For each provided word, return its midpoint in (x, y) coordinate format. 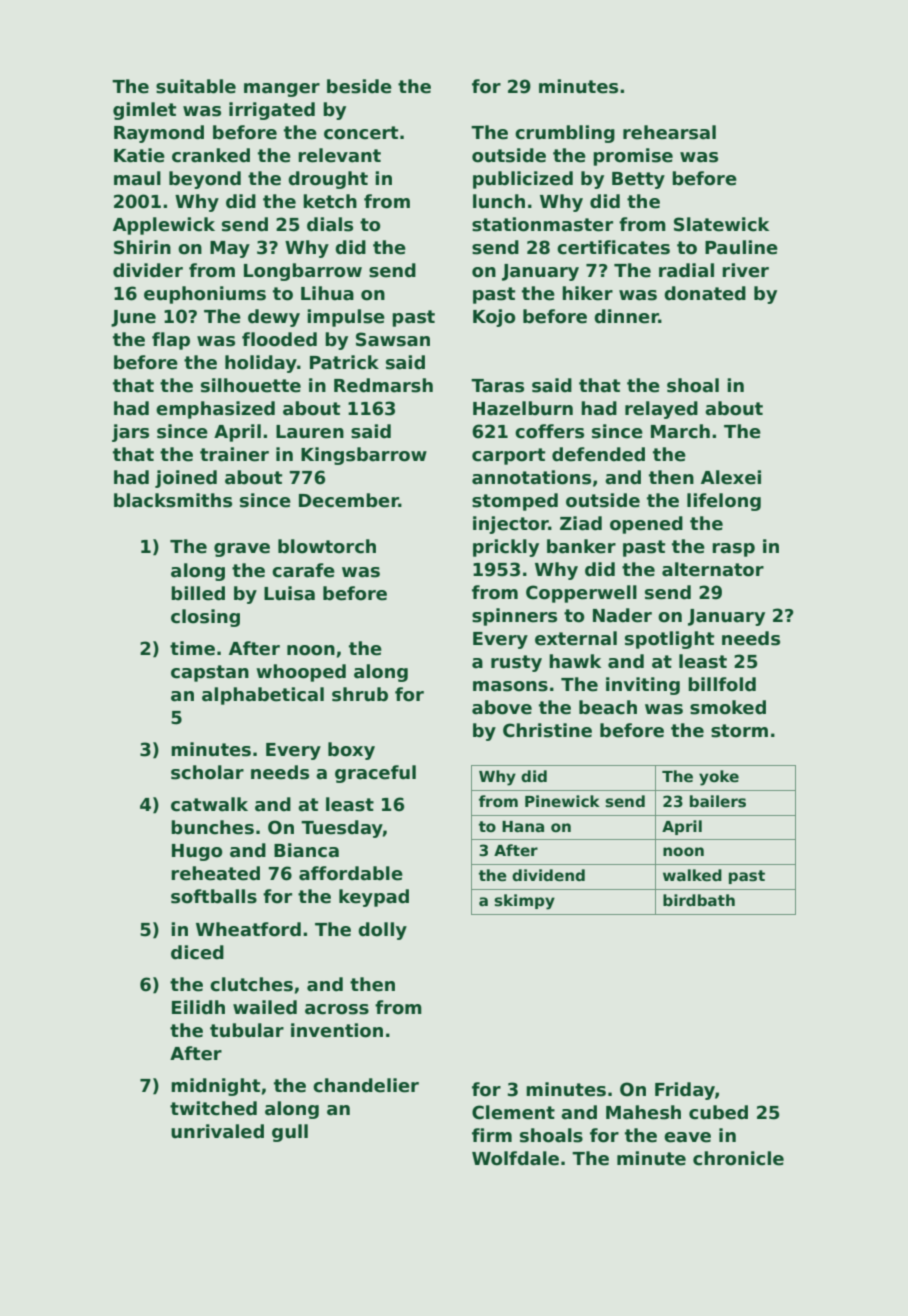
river (745, 270)
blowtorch (327, 546)
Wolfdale (515, 1158)
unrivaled (217, 1131)
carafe (303, 570)
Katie (139, 155)
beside (359, 86)
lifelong (724, 502)
